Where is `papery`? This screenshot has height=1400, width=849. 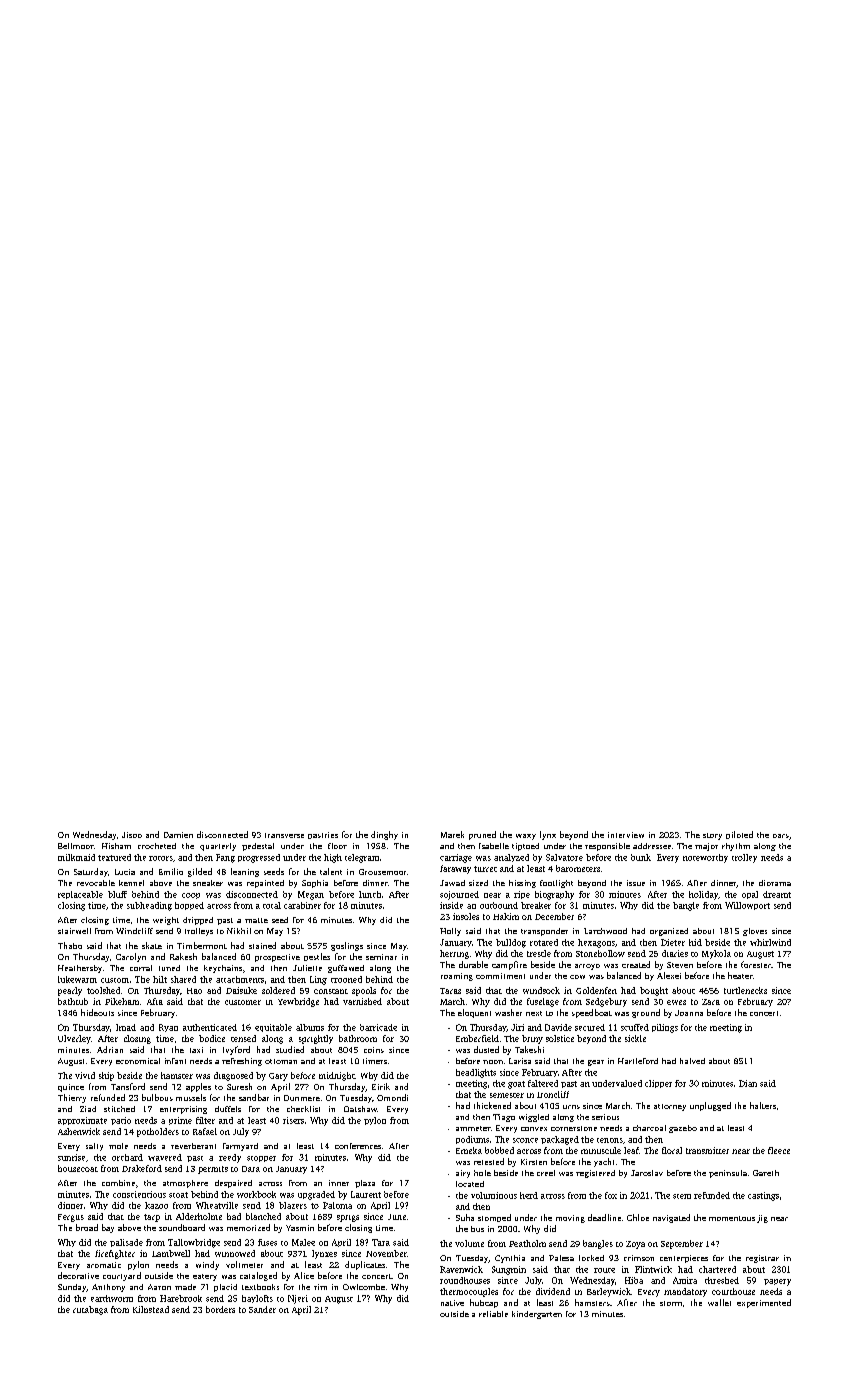 papery is located at coordinates (777, 1282).
